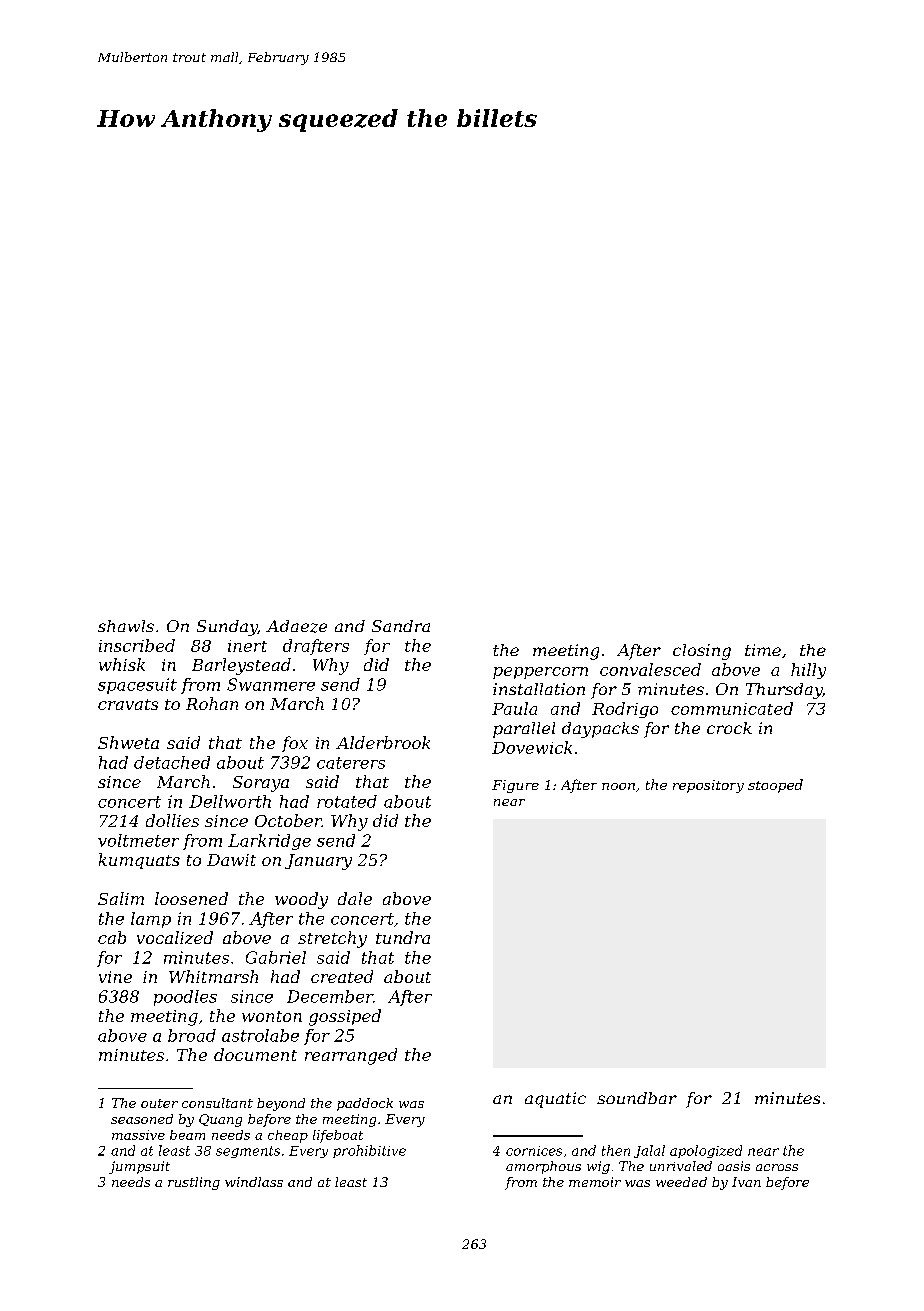  What do you see at coordinates (383, 742) in the screenshot?
I see `Alderbrook` at bounding box center [383, 742].
